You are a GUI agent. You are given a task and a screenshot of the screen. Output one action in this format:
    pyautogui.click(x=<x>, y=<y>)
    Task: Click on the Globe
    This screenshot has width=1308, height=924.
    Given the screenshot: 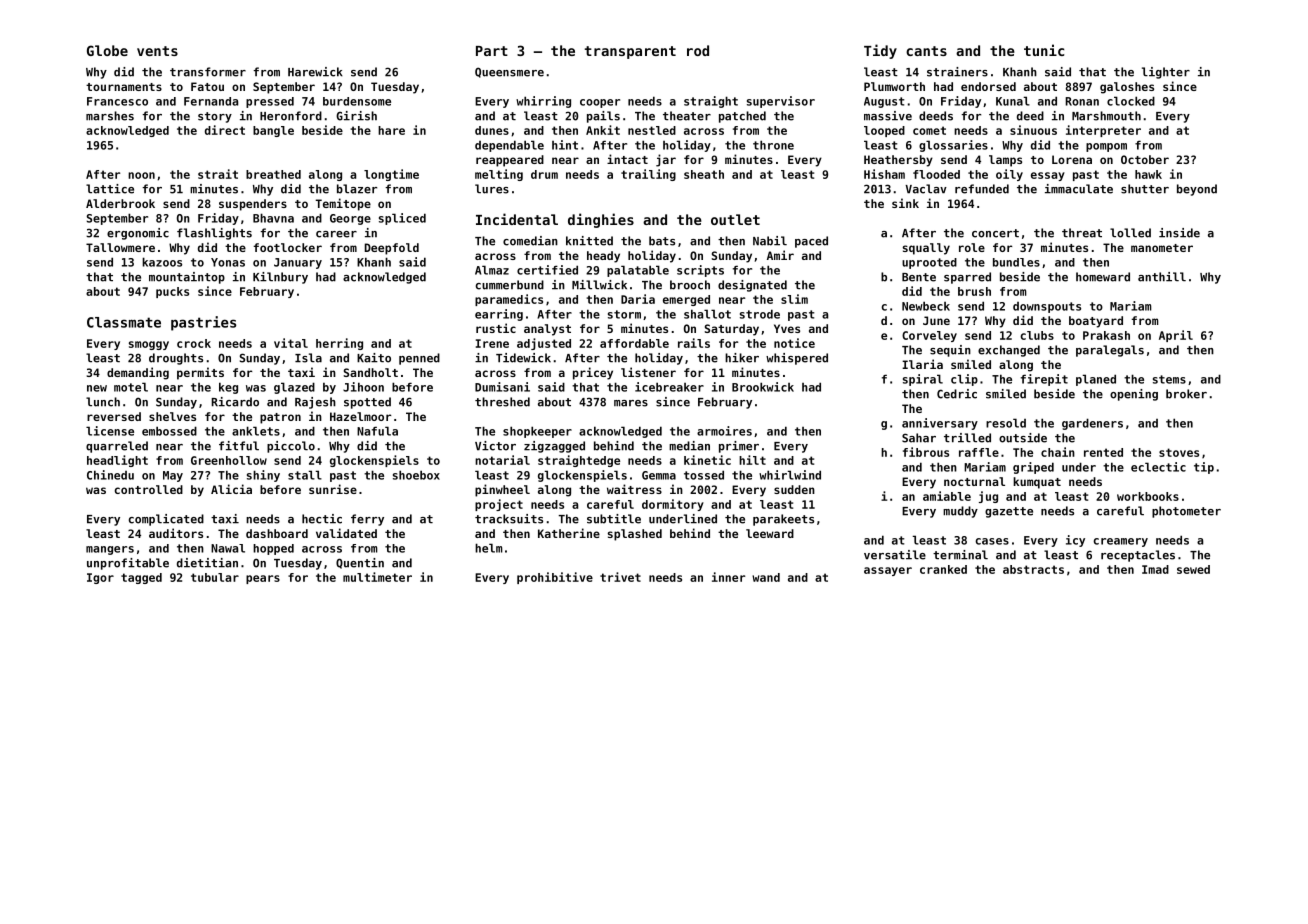 What is the action you would take?
    pyautogui.click(x=107, y=50)
